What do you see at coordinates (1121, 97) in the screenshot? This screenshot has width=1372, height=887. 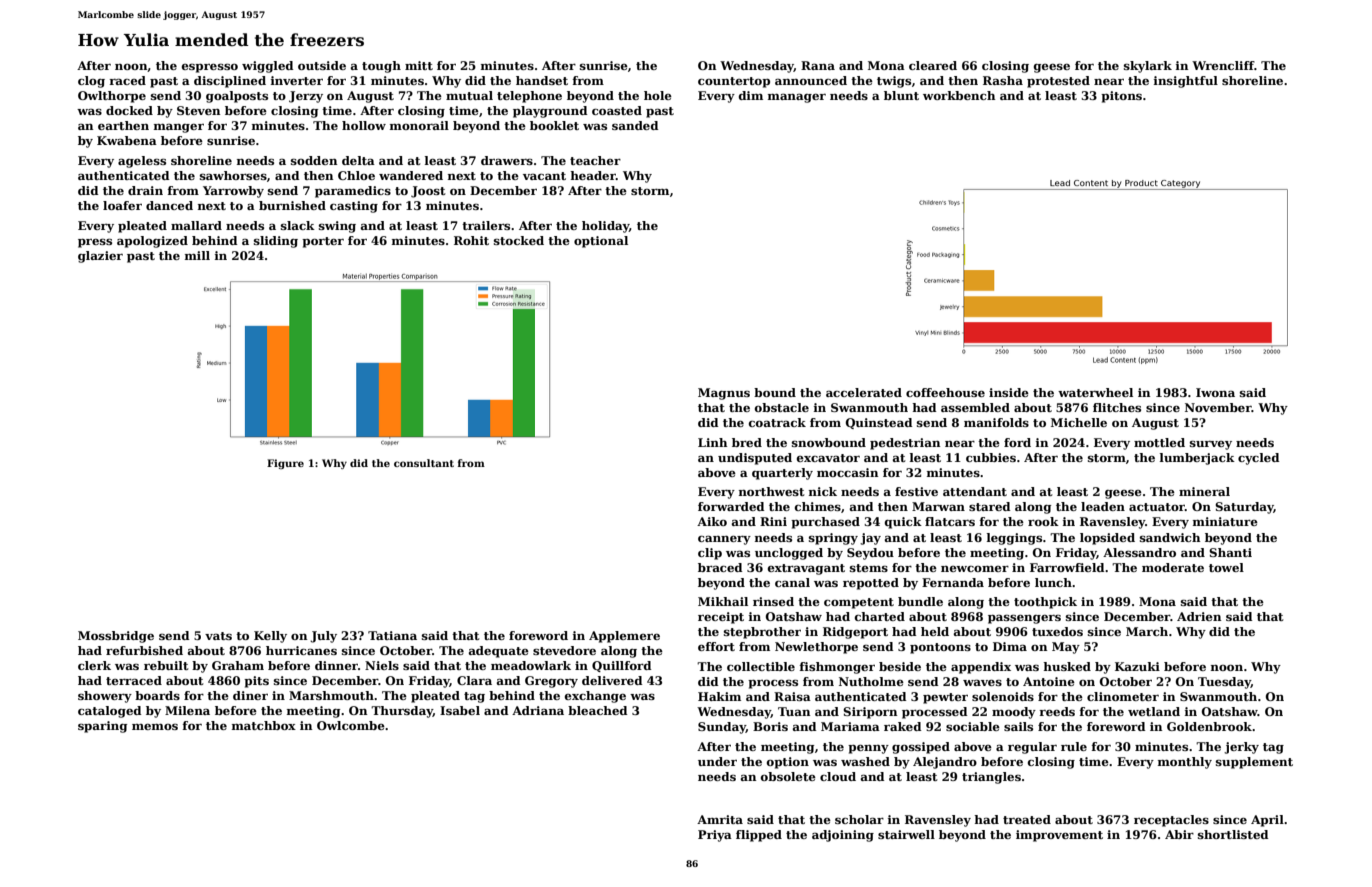 I see `pitons` at bounding box center [1121, 97].
